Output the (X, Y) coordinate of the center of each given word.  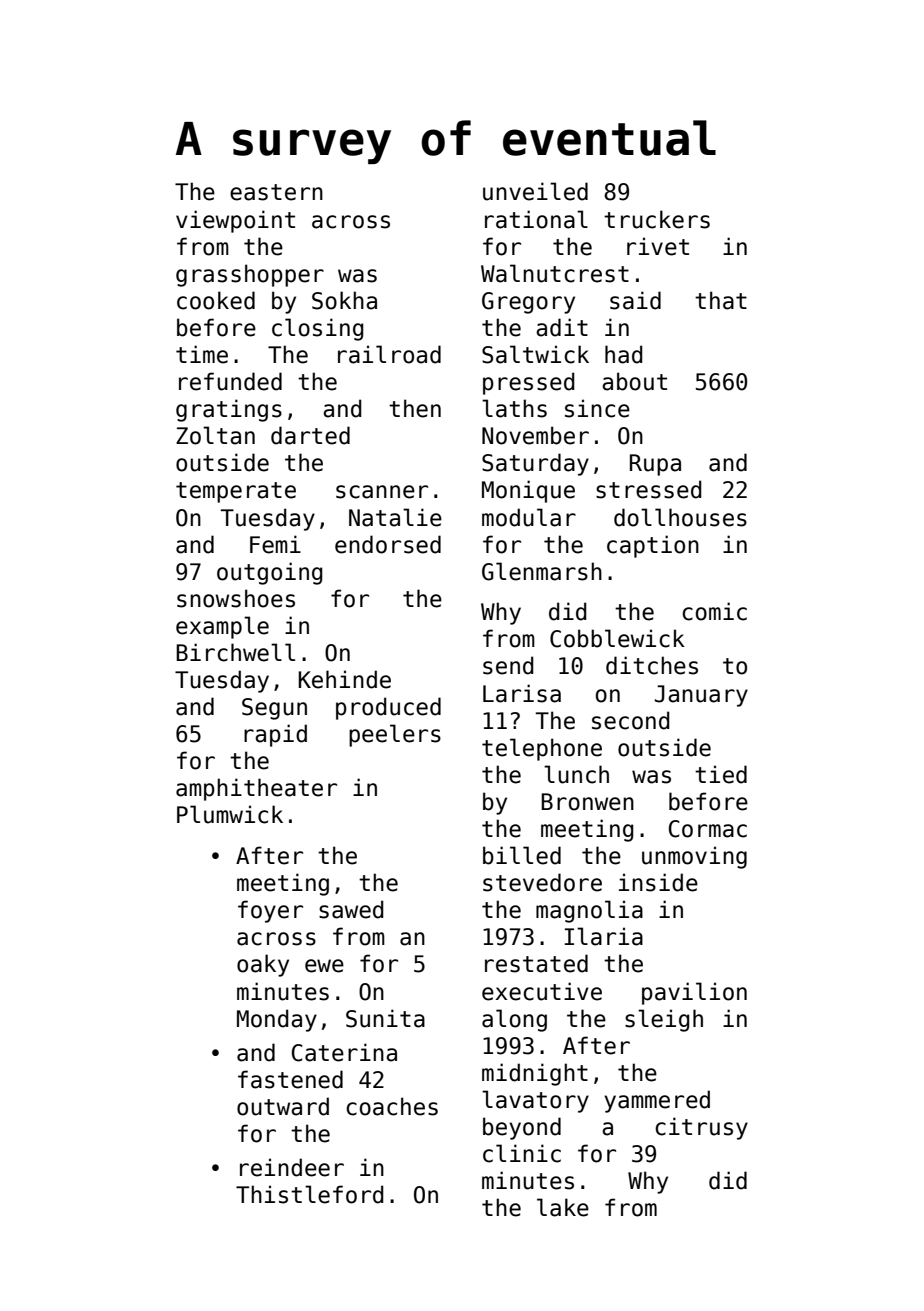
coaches (392, 1106)
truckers (657, 219)
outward (283, 1106)
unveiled (535, 191)
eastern (276, 192)
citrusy (701, 1128)
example (222, 627)
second (631, 720)
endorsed (388, 544)
